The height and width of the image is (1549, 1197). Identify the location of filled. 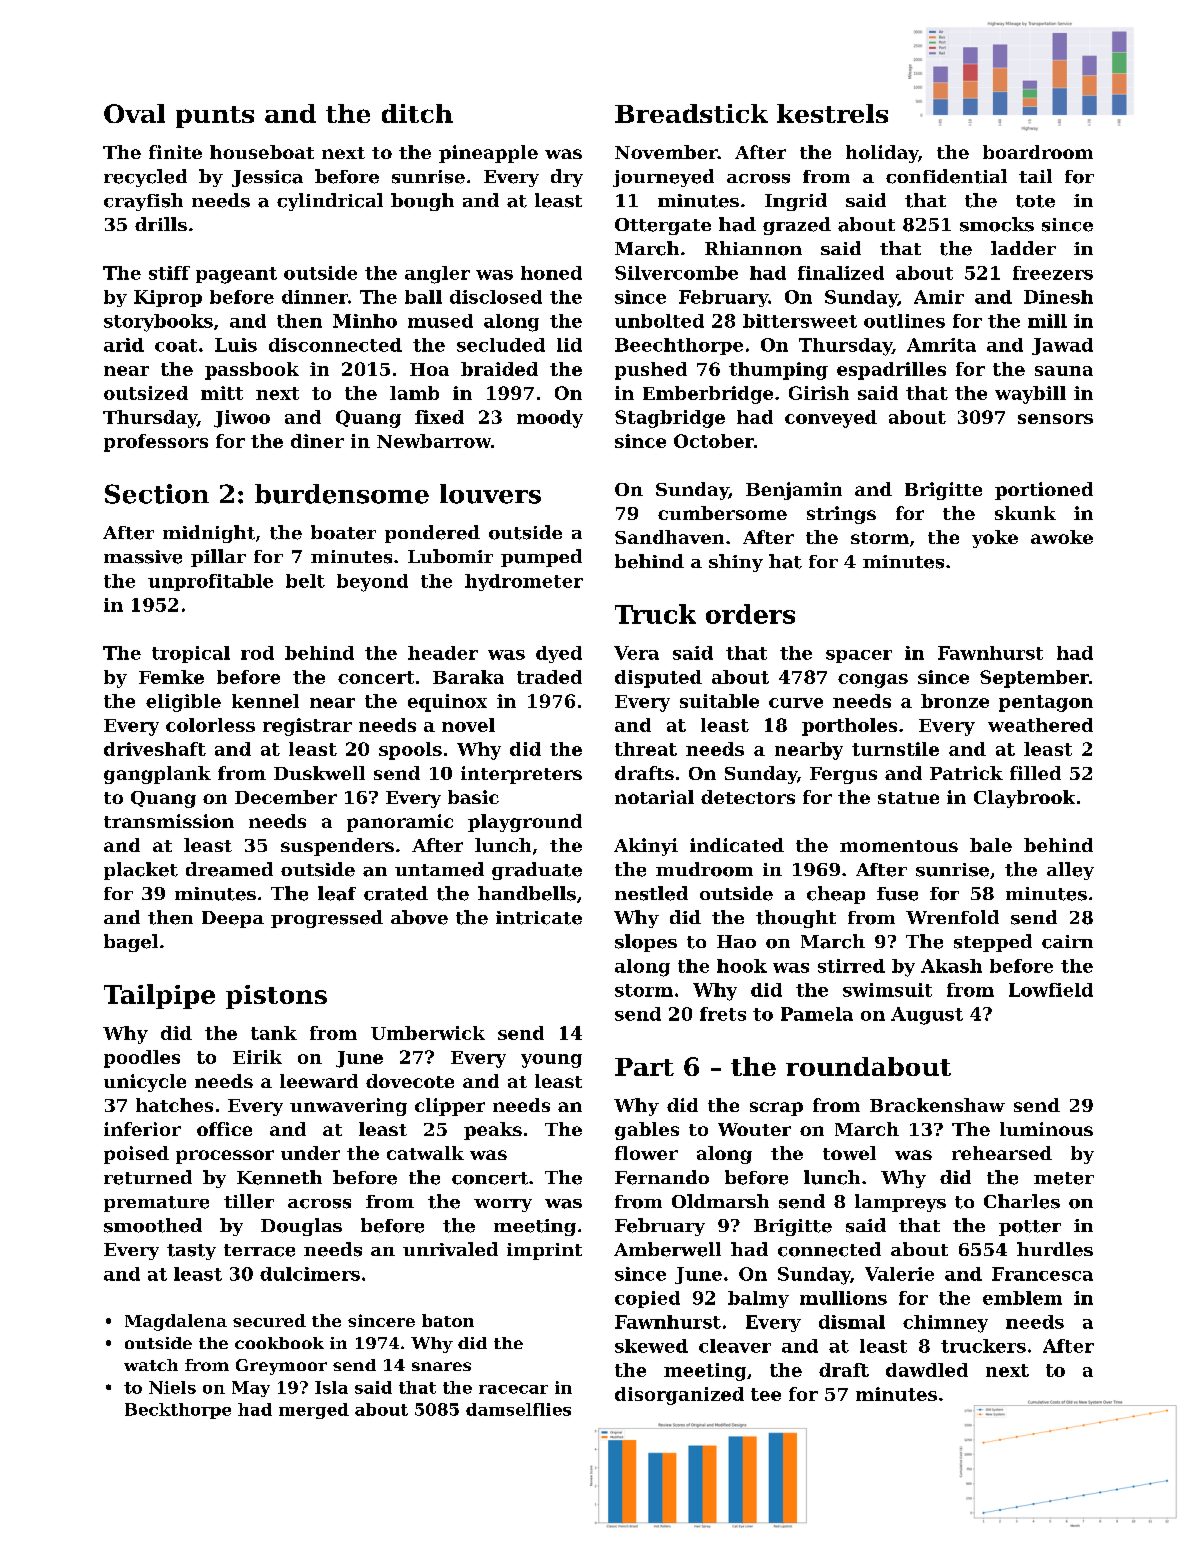
(1035, 773).
